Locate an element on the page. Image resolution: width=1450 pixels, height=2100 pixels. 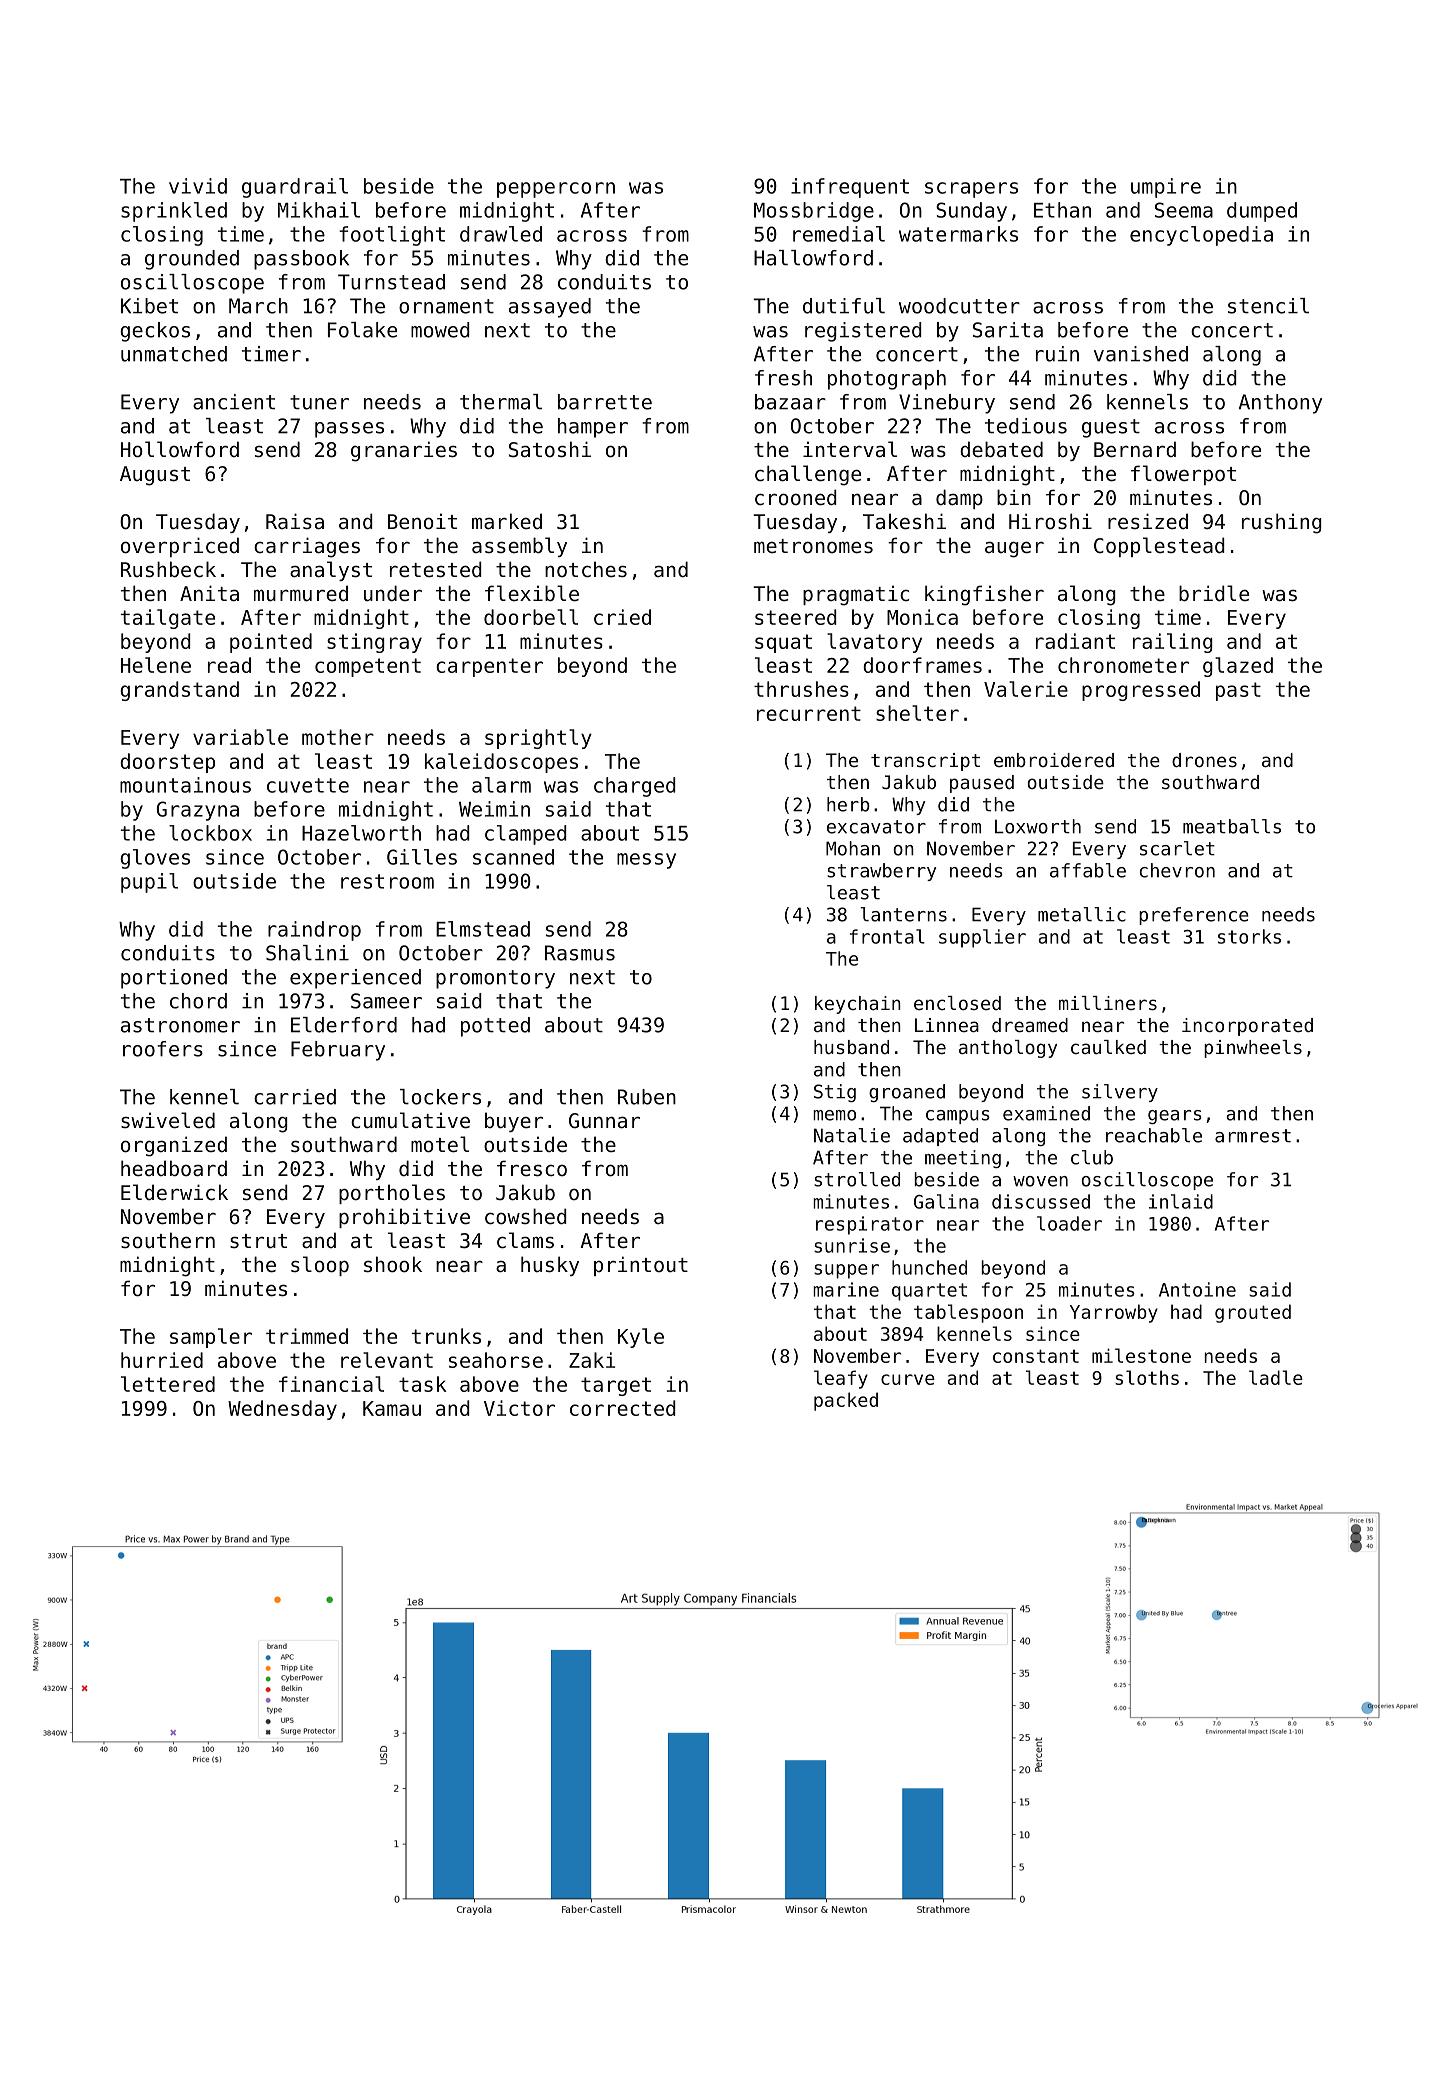
printout is located at coordinates (641, 1266).
